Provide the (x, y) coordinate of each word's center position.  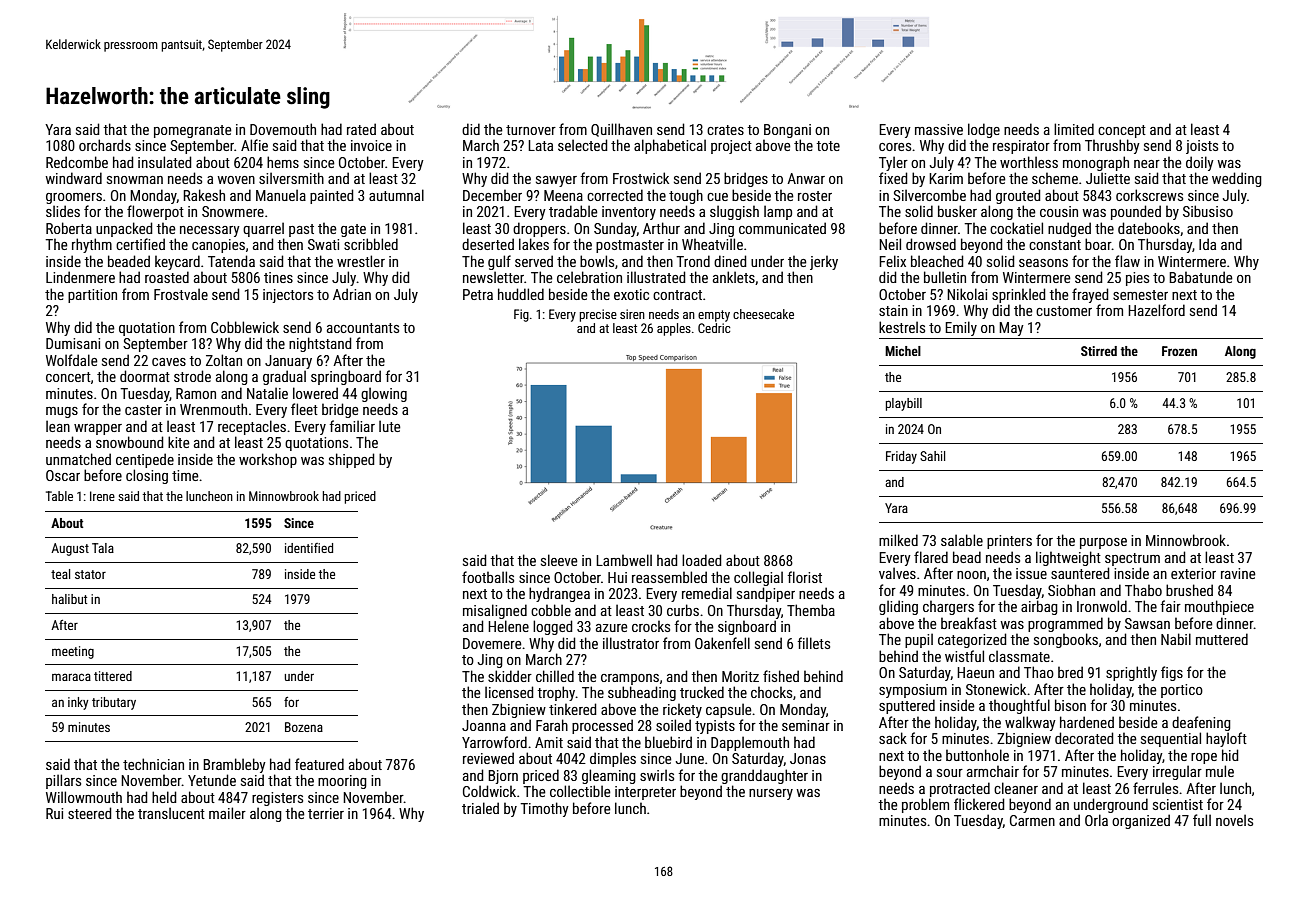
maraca (71, 677)
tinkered (573, 709)
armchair (993, 771)
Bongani (787, 131)
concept (1122, 131)
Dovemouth (283, 129)
